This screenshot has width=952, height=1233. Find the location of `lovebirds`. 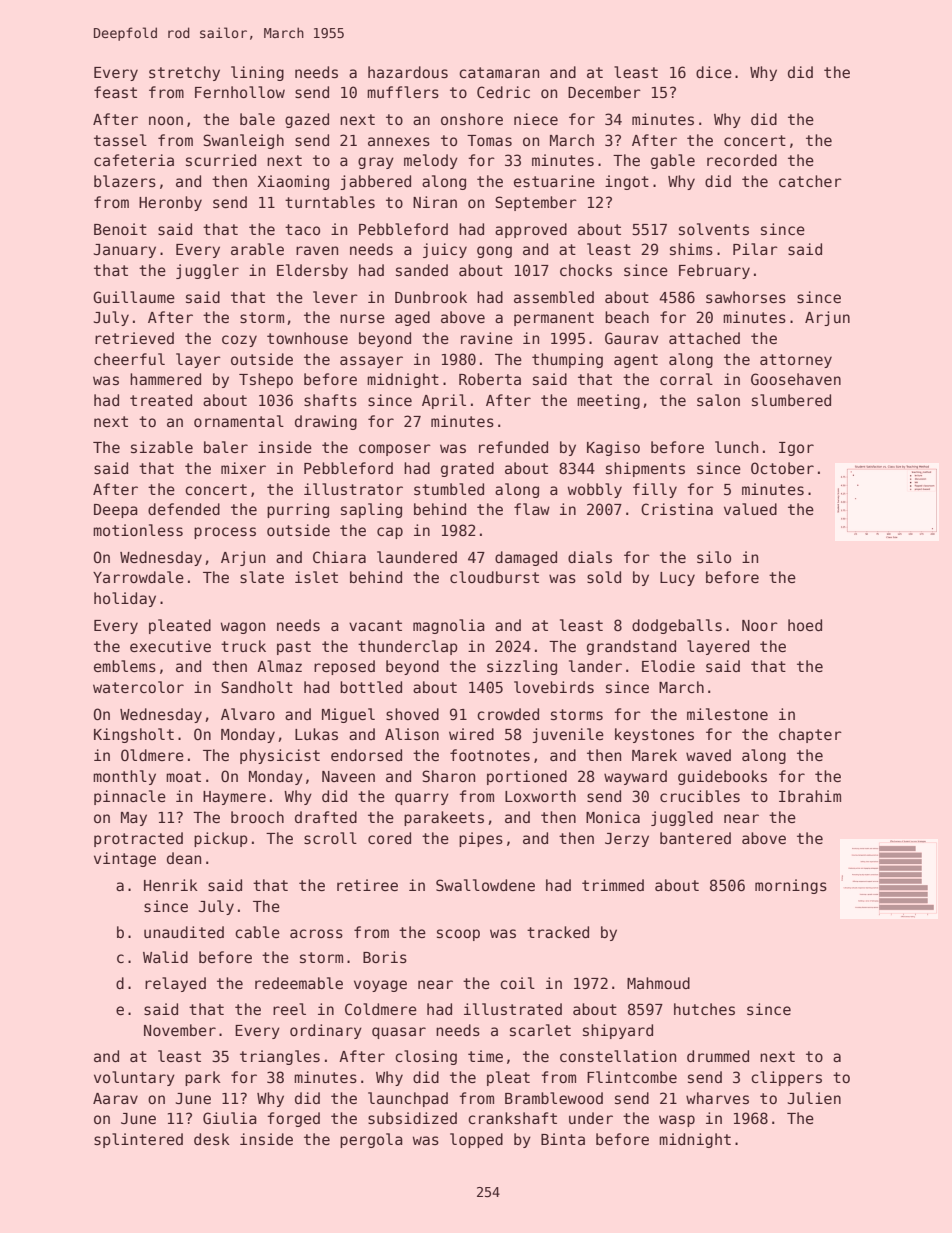

lovebirds is located at coordinates (554, 687).
